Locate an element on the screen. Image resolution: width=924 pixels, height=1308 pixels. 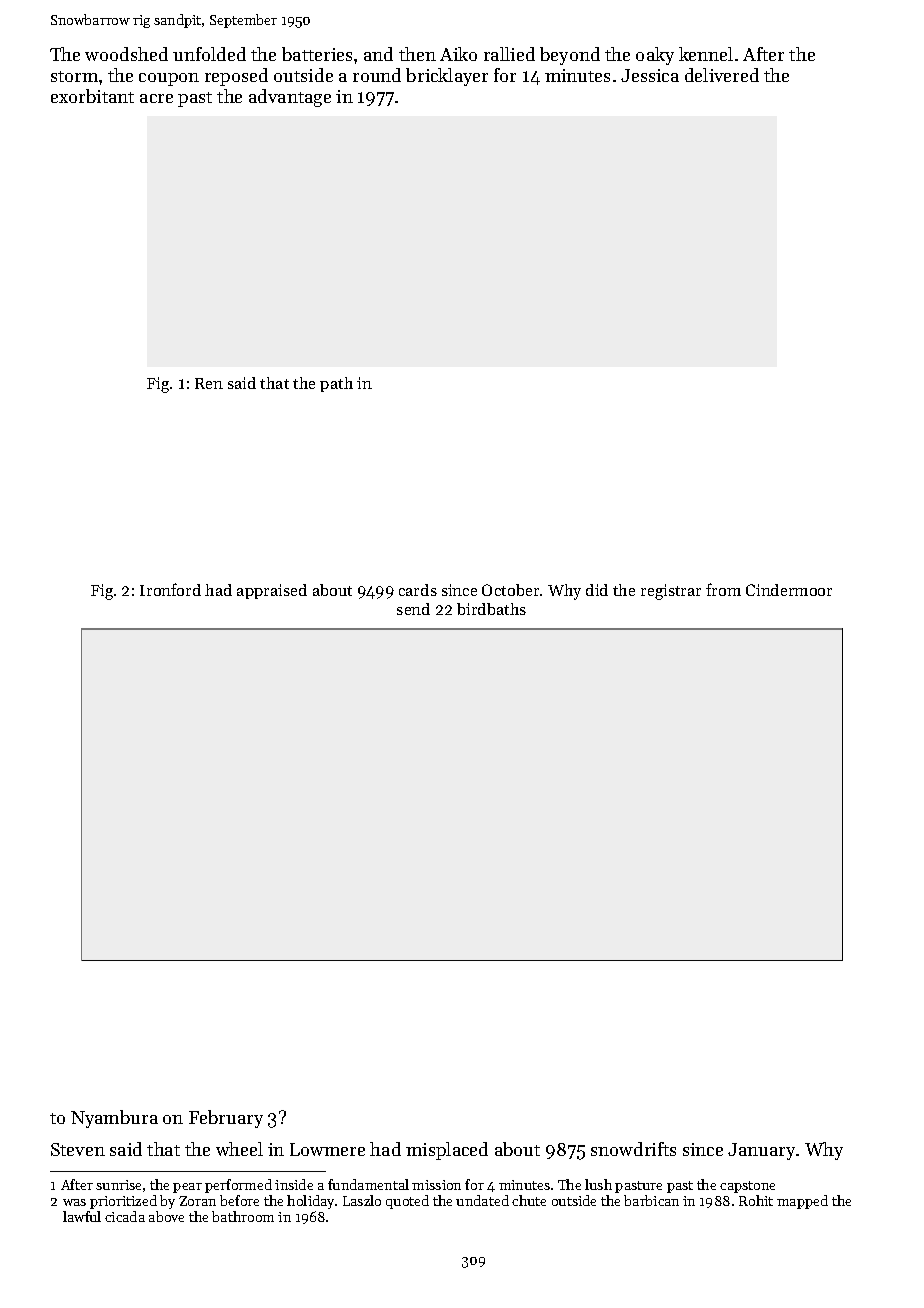
exorbitant is located at coordinates (92, 96).
